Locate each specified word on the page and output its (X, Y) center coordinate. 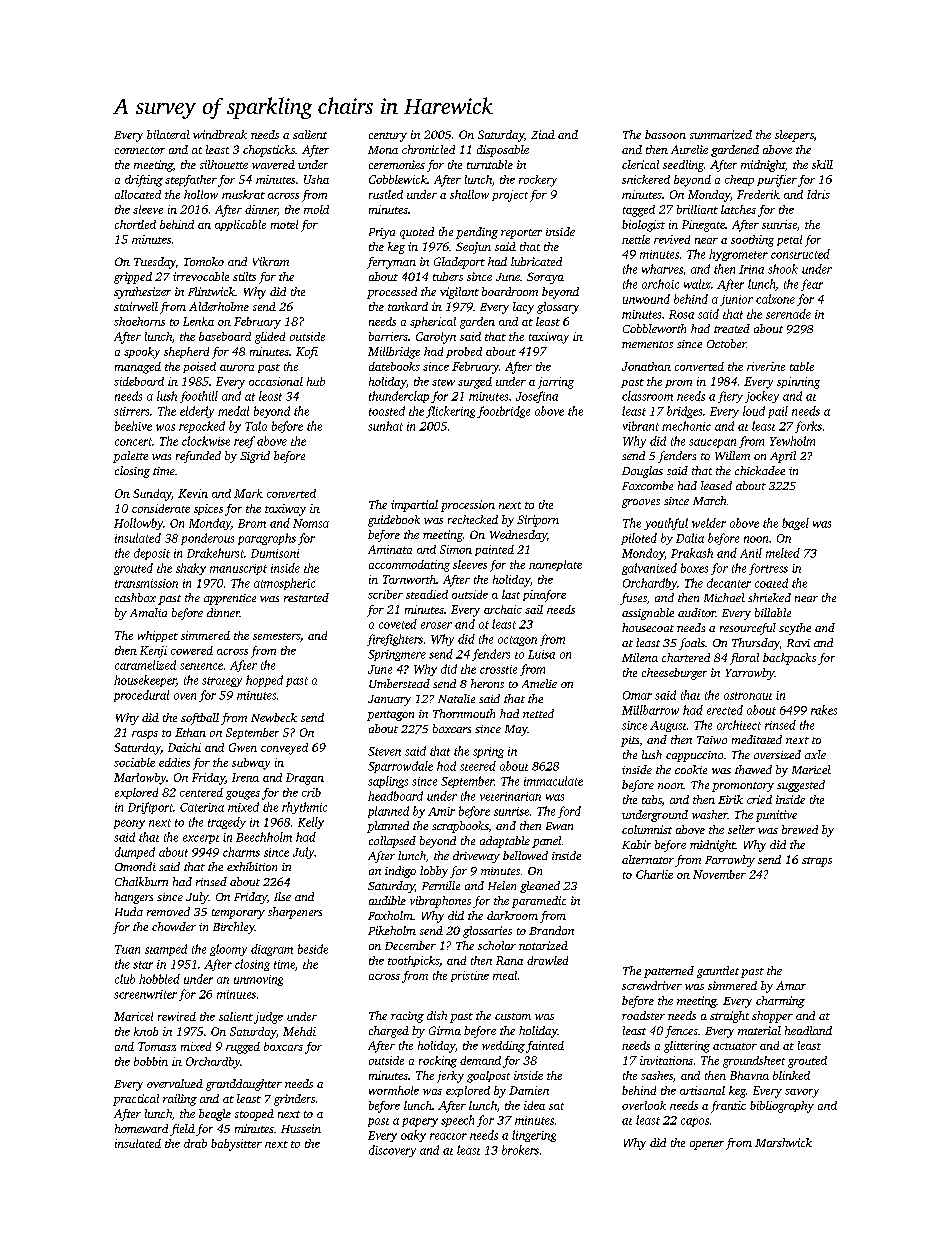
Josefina (537, 397)
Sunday (152, 495)
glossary (558, 308)
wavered (273, 164)
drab (195, 1143)
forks (808, 427)
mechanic (686, 426)
